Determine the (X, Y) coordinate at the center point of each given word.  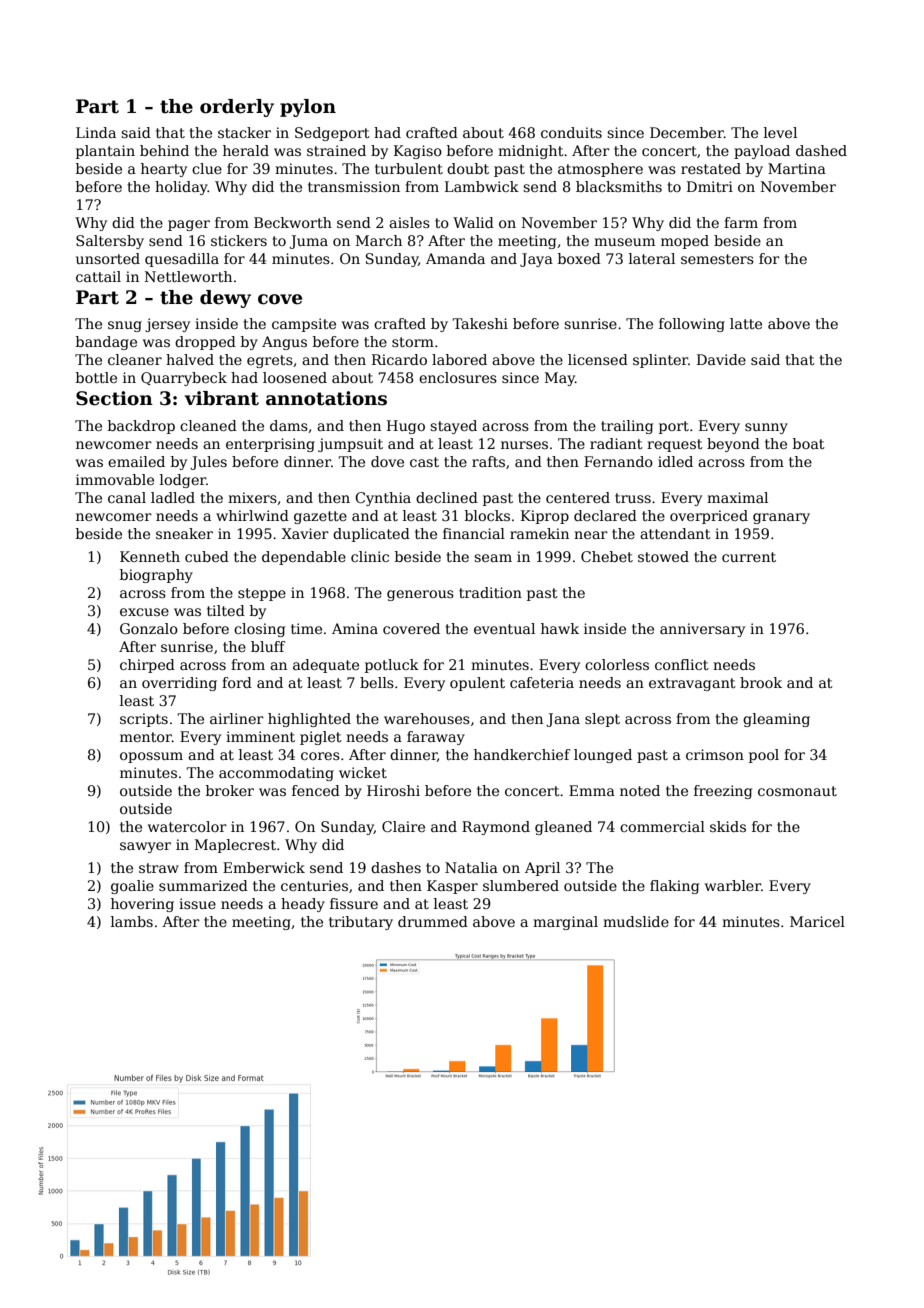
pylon (308, 108)
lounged (603, 756)
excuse (144, 612)
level (780, 132)
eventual (504, 628)
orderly (237, 108)
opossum (151, 757)
